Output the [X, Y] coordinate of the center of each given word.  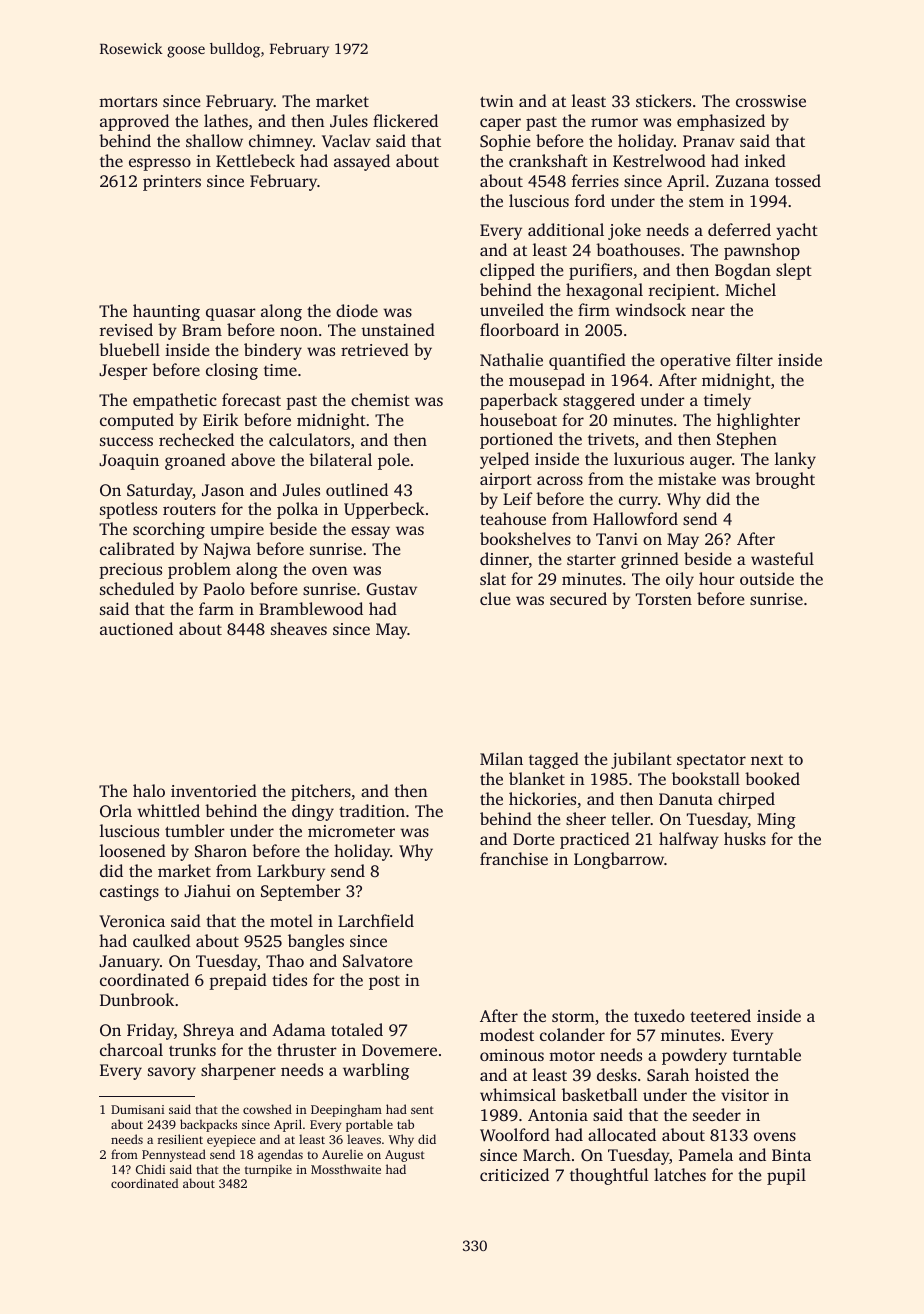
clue [495, 598]
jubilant [641, 760]
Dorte [534, 839]
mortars [128, 101]
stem [706, 202]
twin [497, 101]
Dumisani [137, 1109]
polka [297, 510]
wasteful [782, 558]
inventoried [214, 790]
